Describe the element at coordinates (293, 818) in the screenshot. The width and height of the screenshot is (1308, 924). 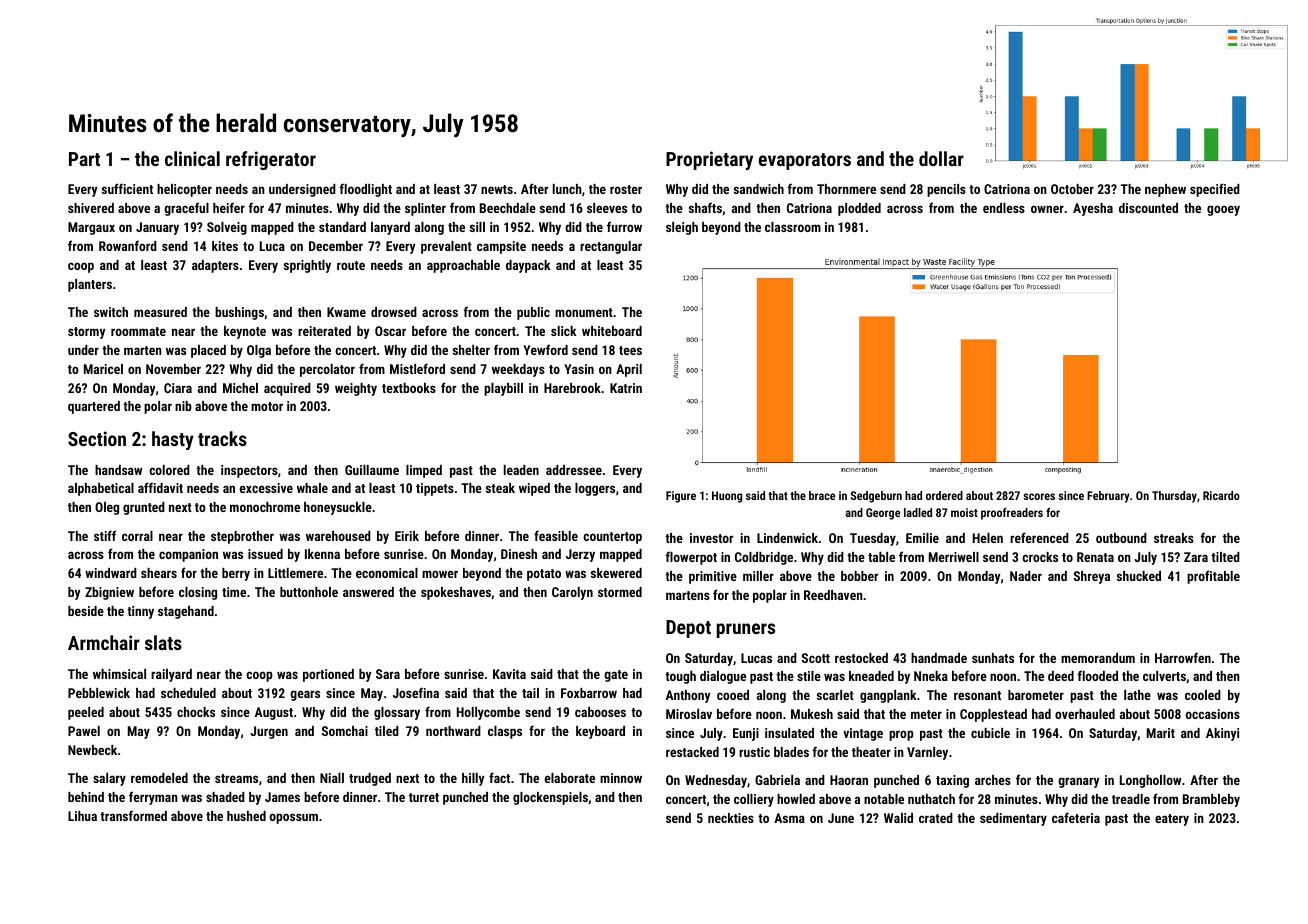
I see `opossum` at that location.
